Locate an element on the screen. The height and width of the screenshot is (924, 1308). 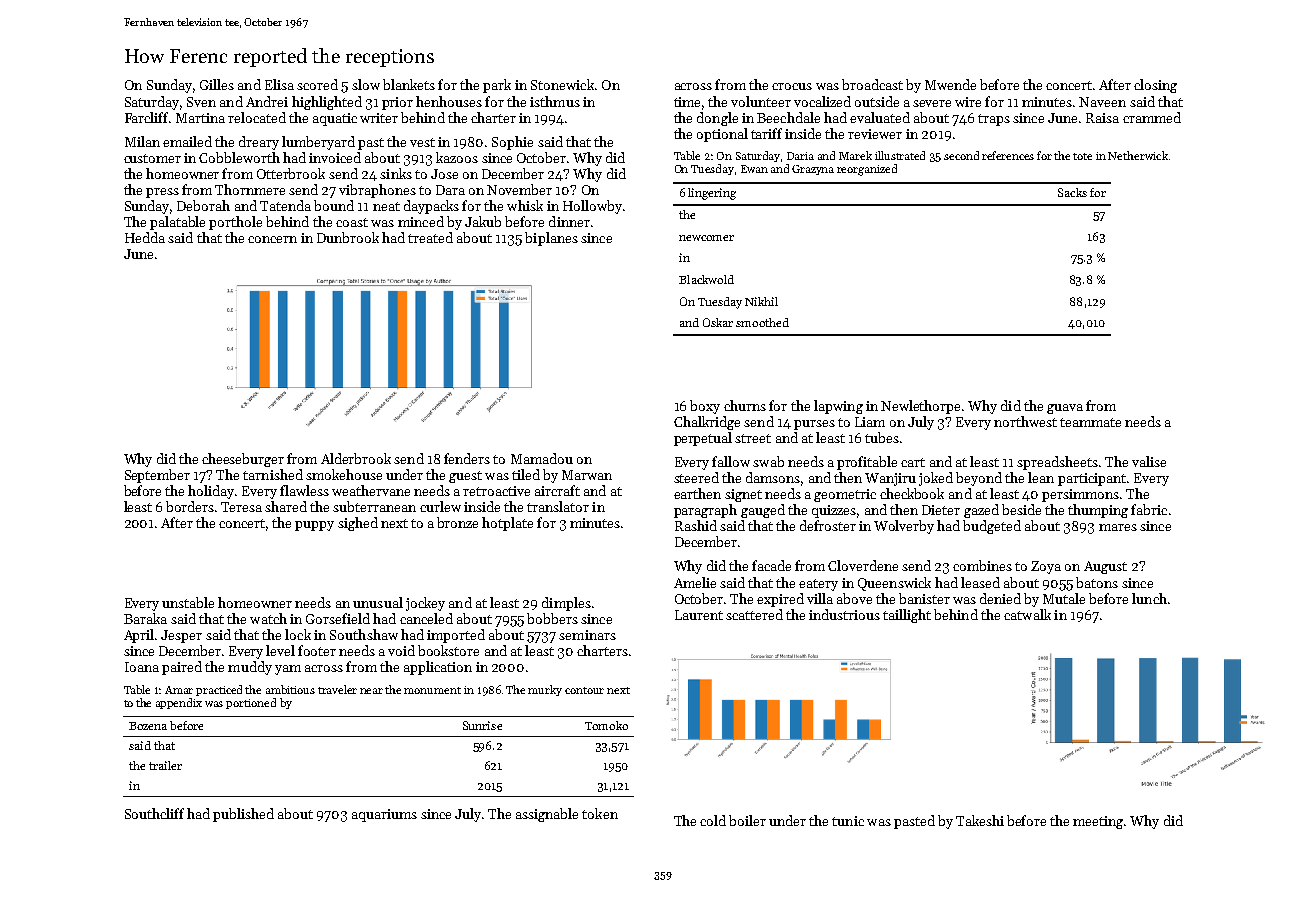
closing is located at coordinates (1155, 86).
